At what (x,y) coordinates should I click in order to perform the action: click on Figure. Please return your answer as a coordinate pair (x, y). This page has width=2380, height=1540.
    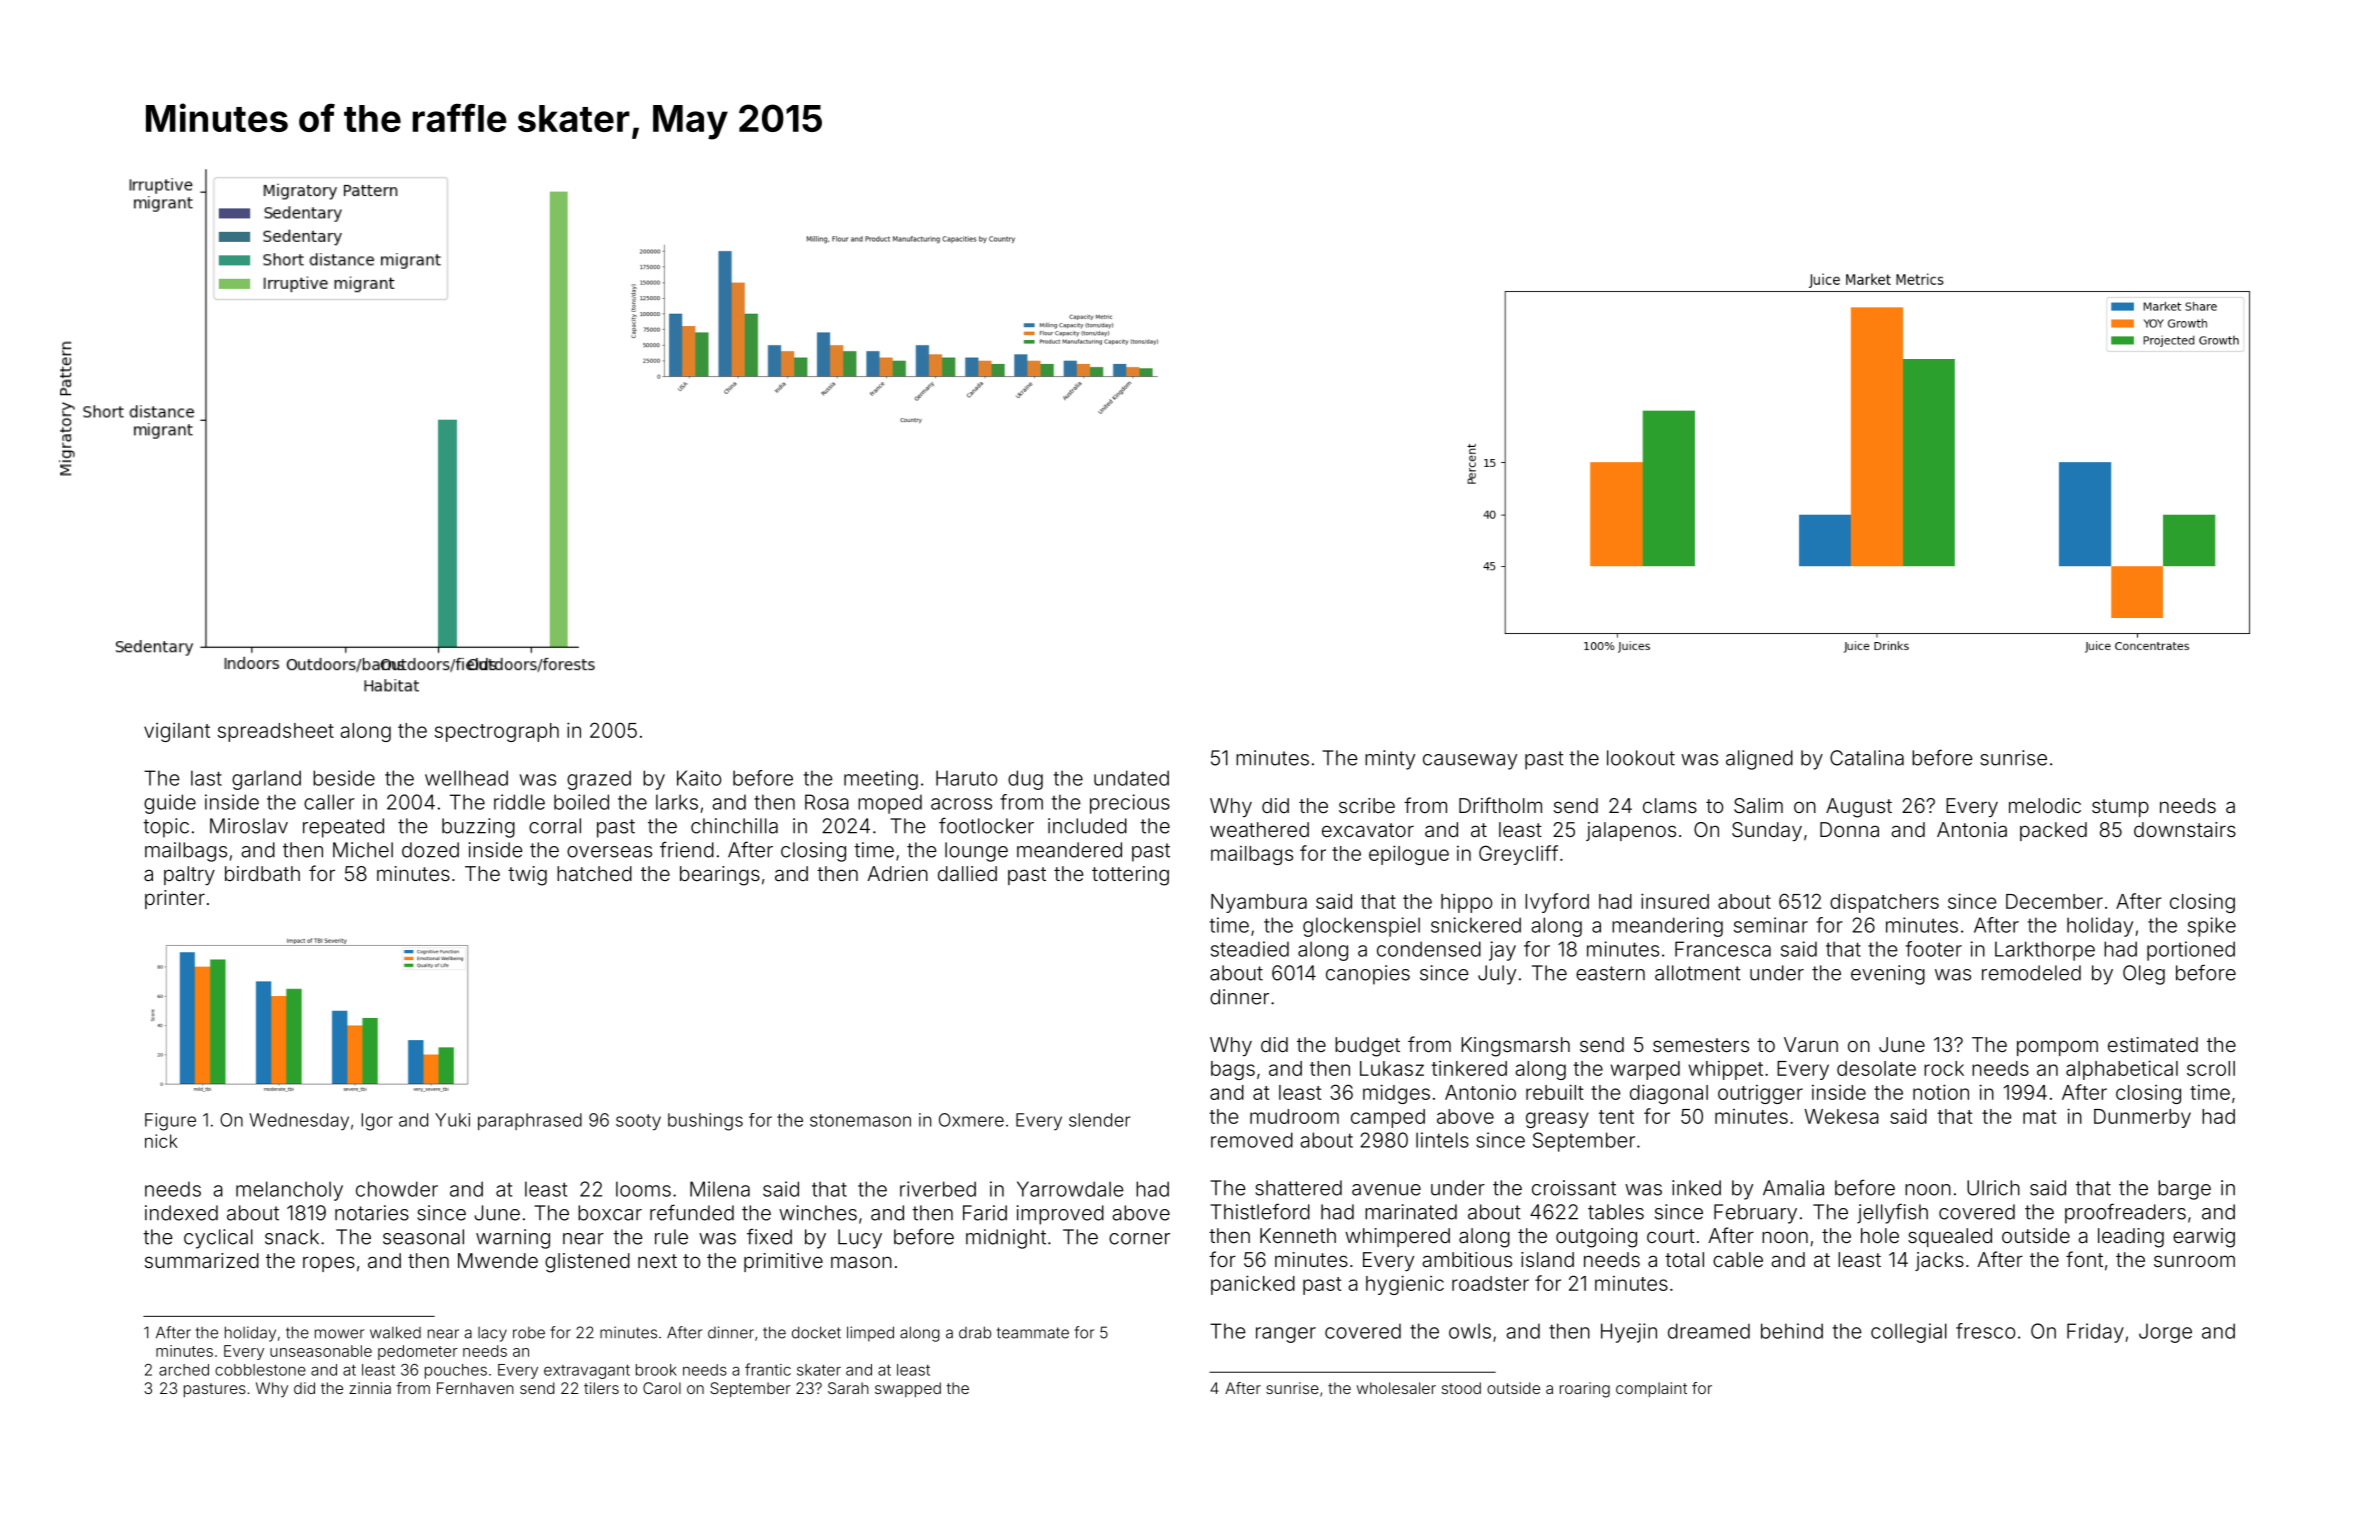
    Looking at the image, I should click on (170, 1122).
